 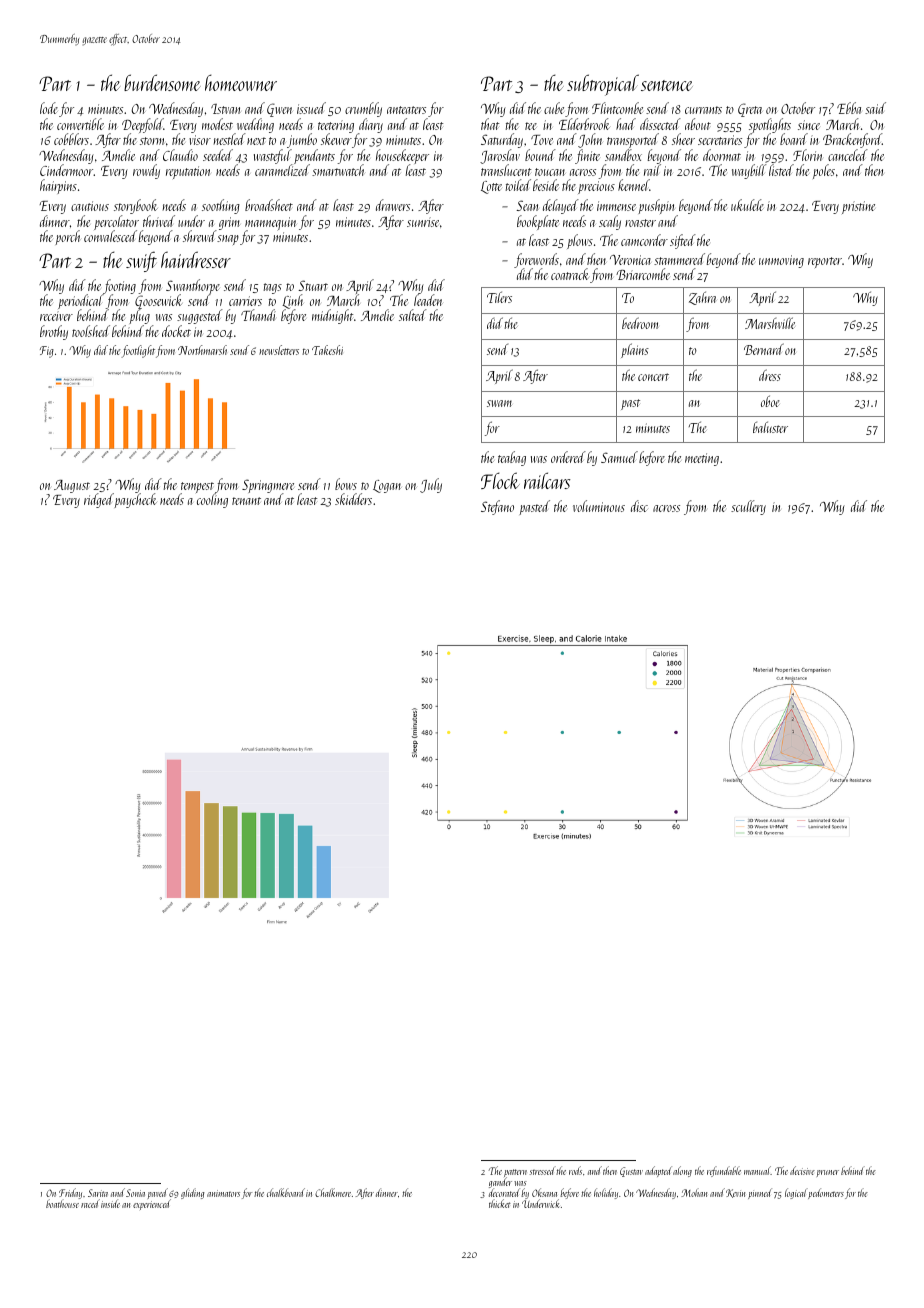 What do you see at coordinates (748, 507) in the document?
I see `scullery` at bounding box center [748, 507].
